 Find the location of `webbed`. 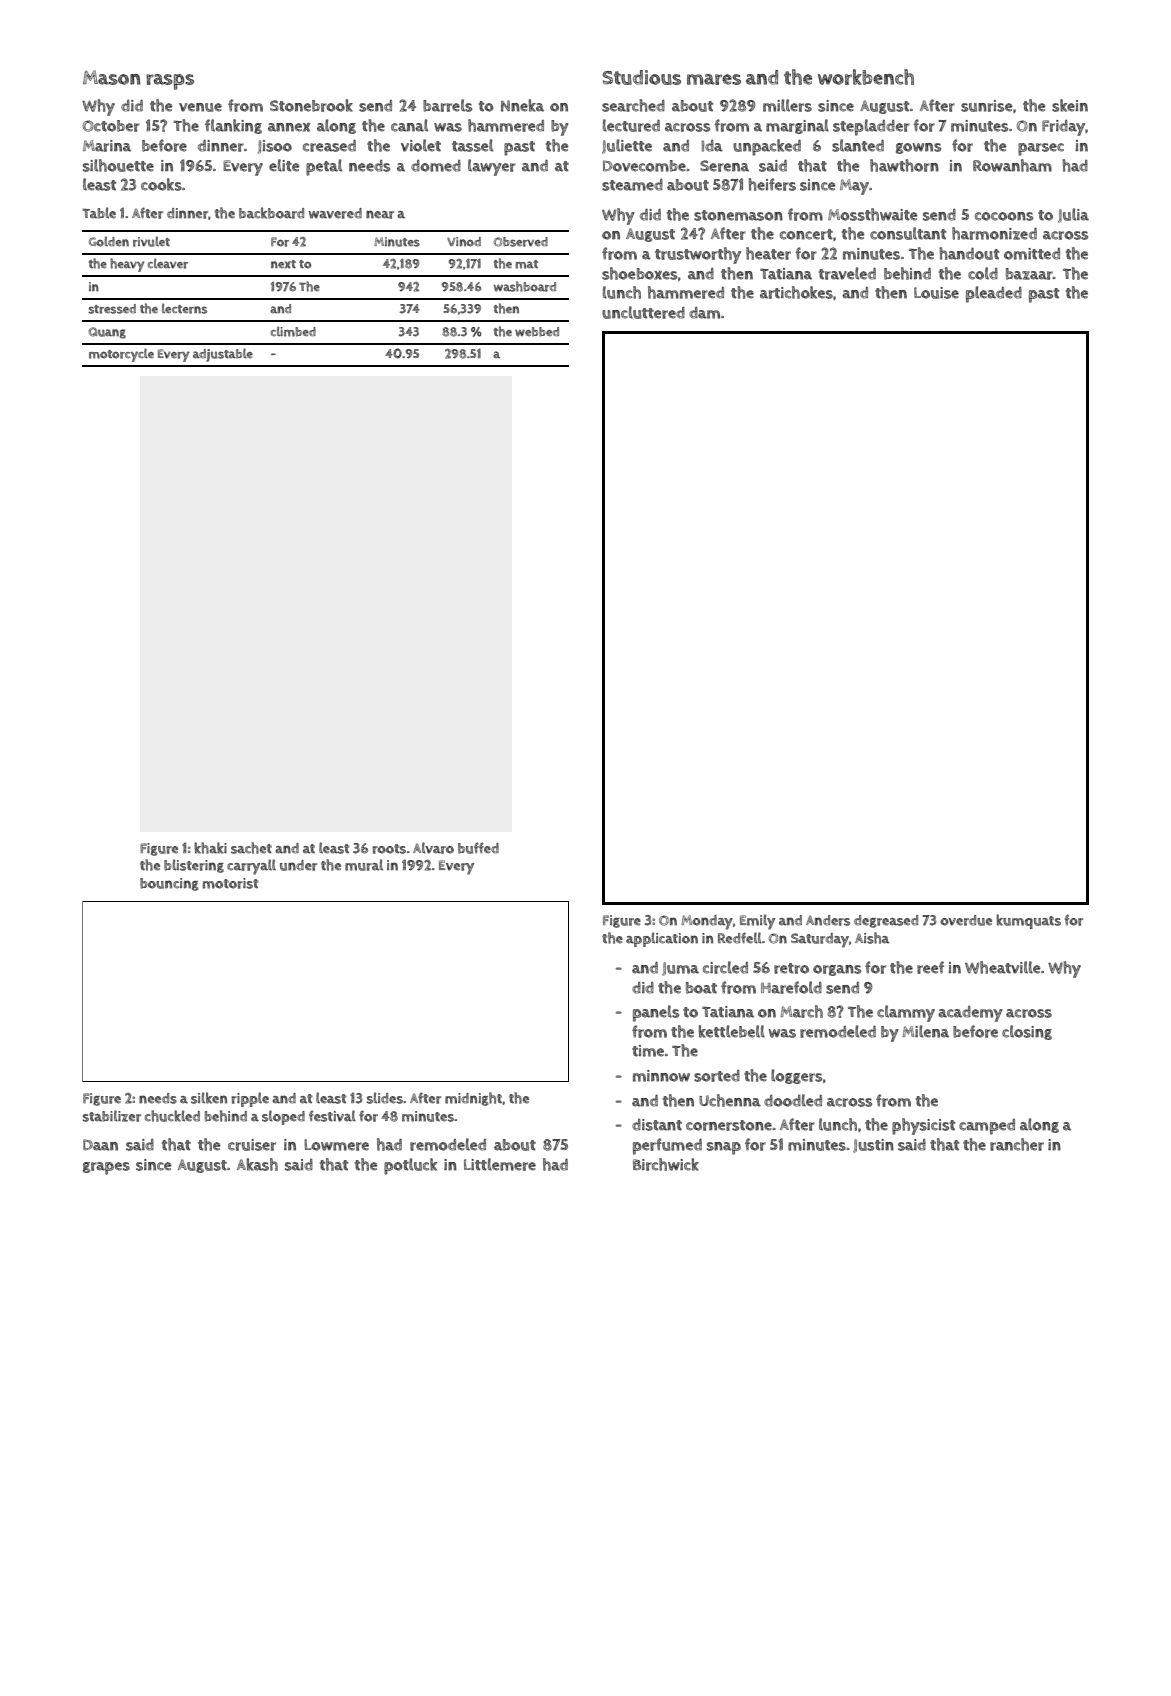

webbed is located at coordinates (537, 332).
